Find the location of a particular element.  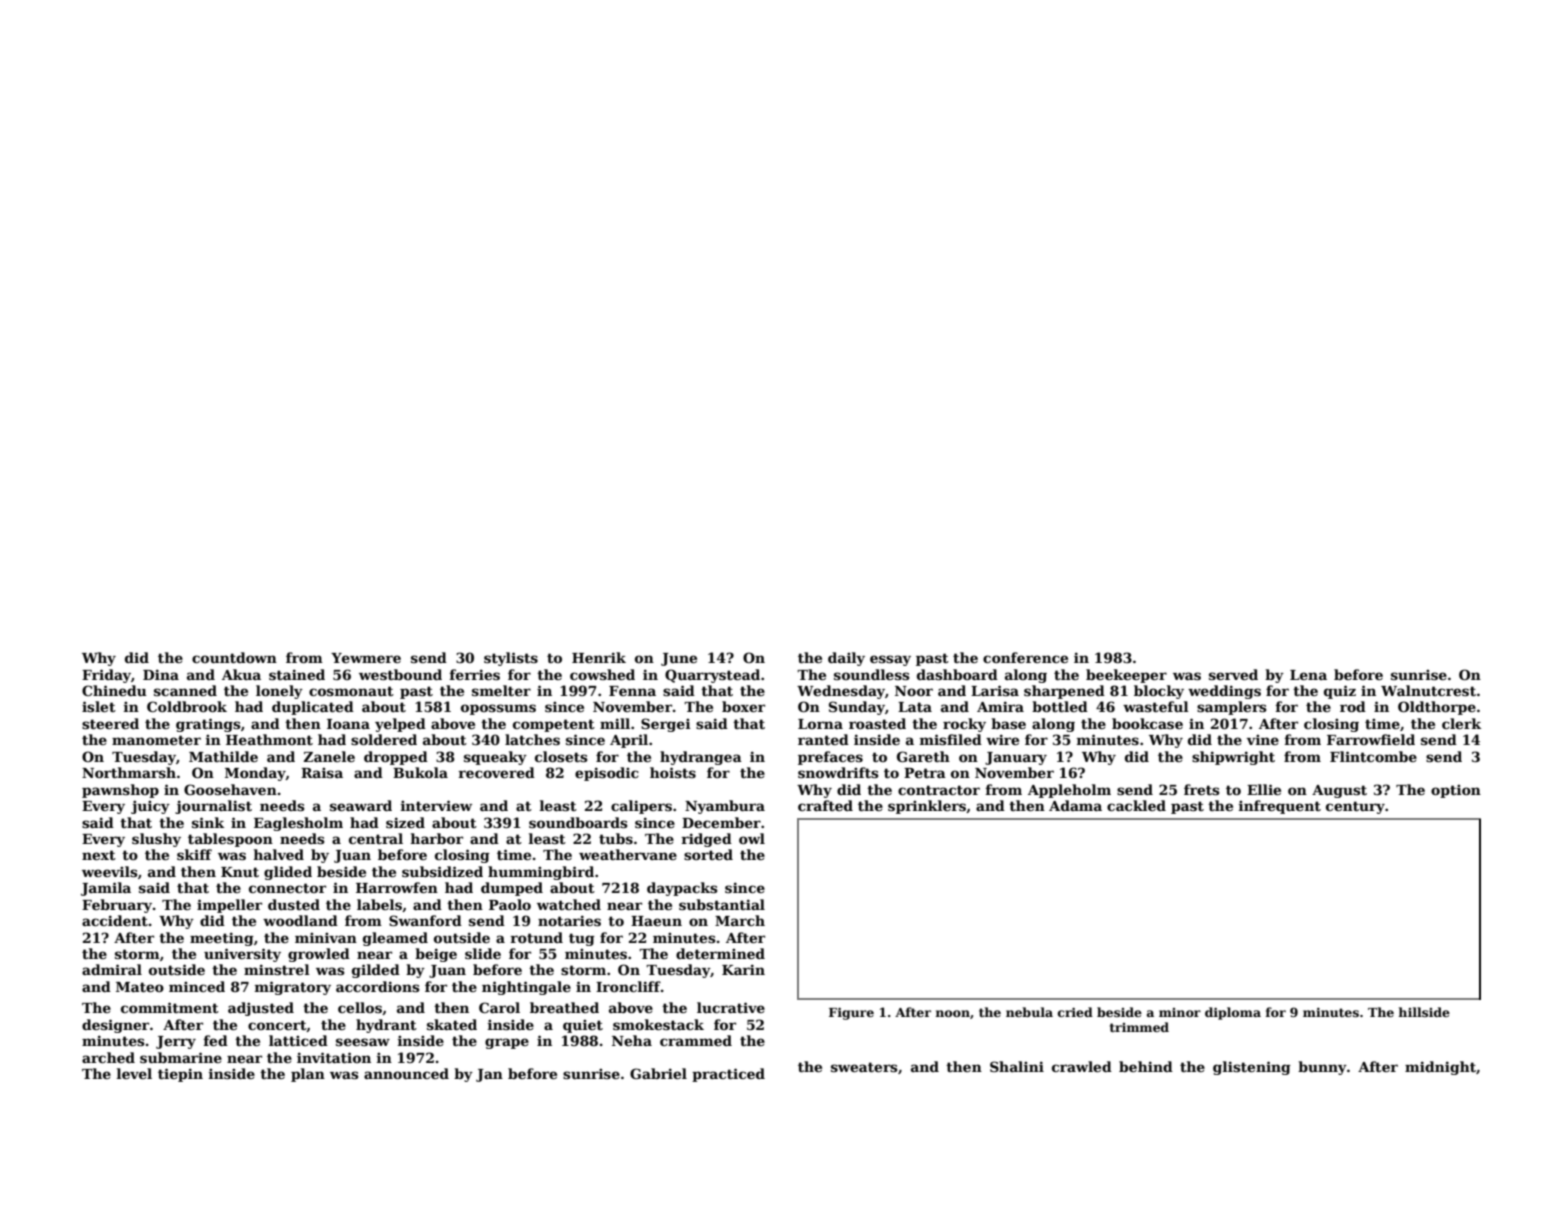

March is located at coordinates (740, 920).
